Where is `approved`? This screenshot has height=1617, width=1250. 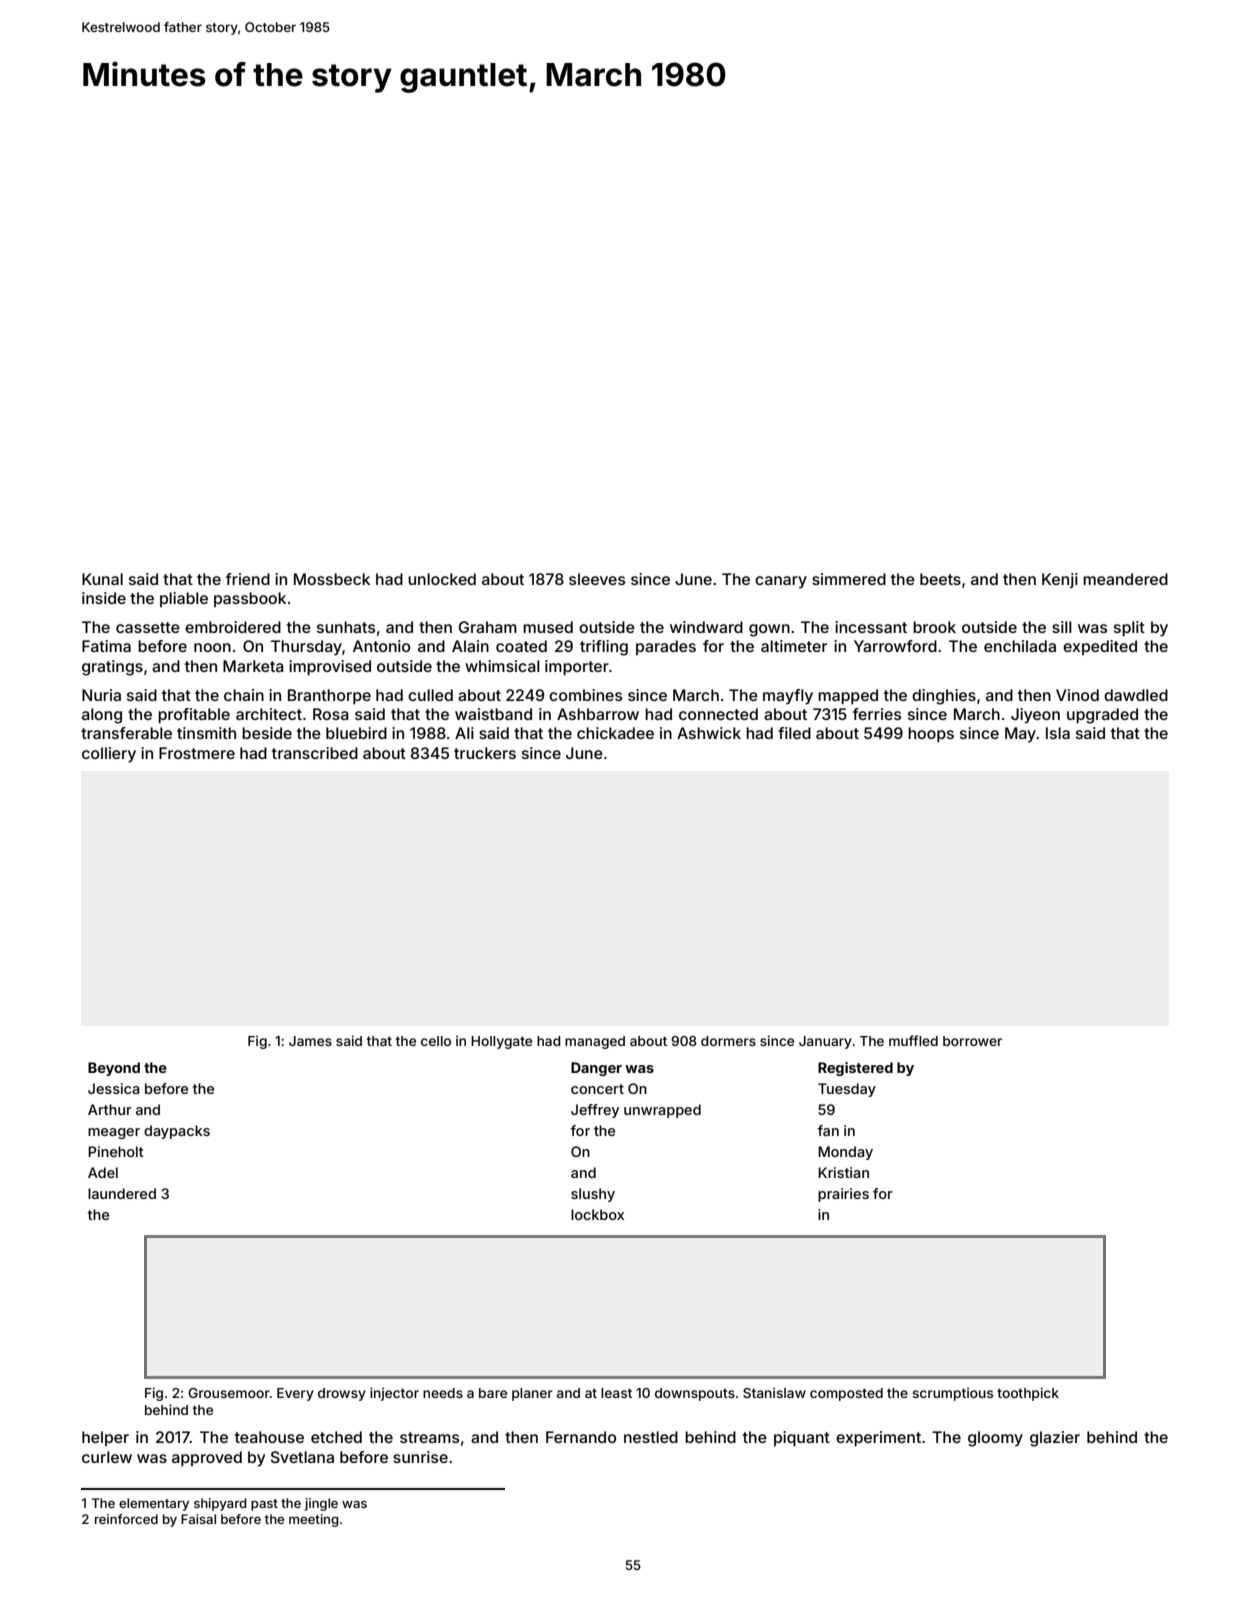
approved is located at coordinates (207, 1458).
